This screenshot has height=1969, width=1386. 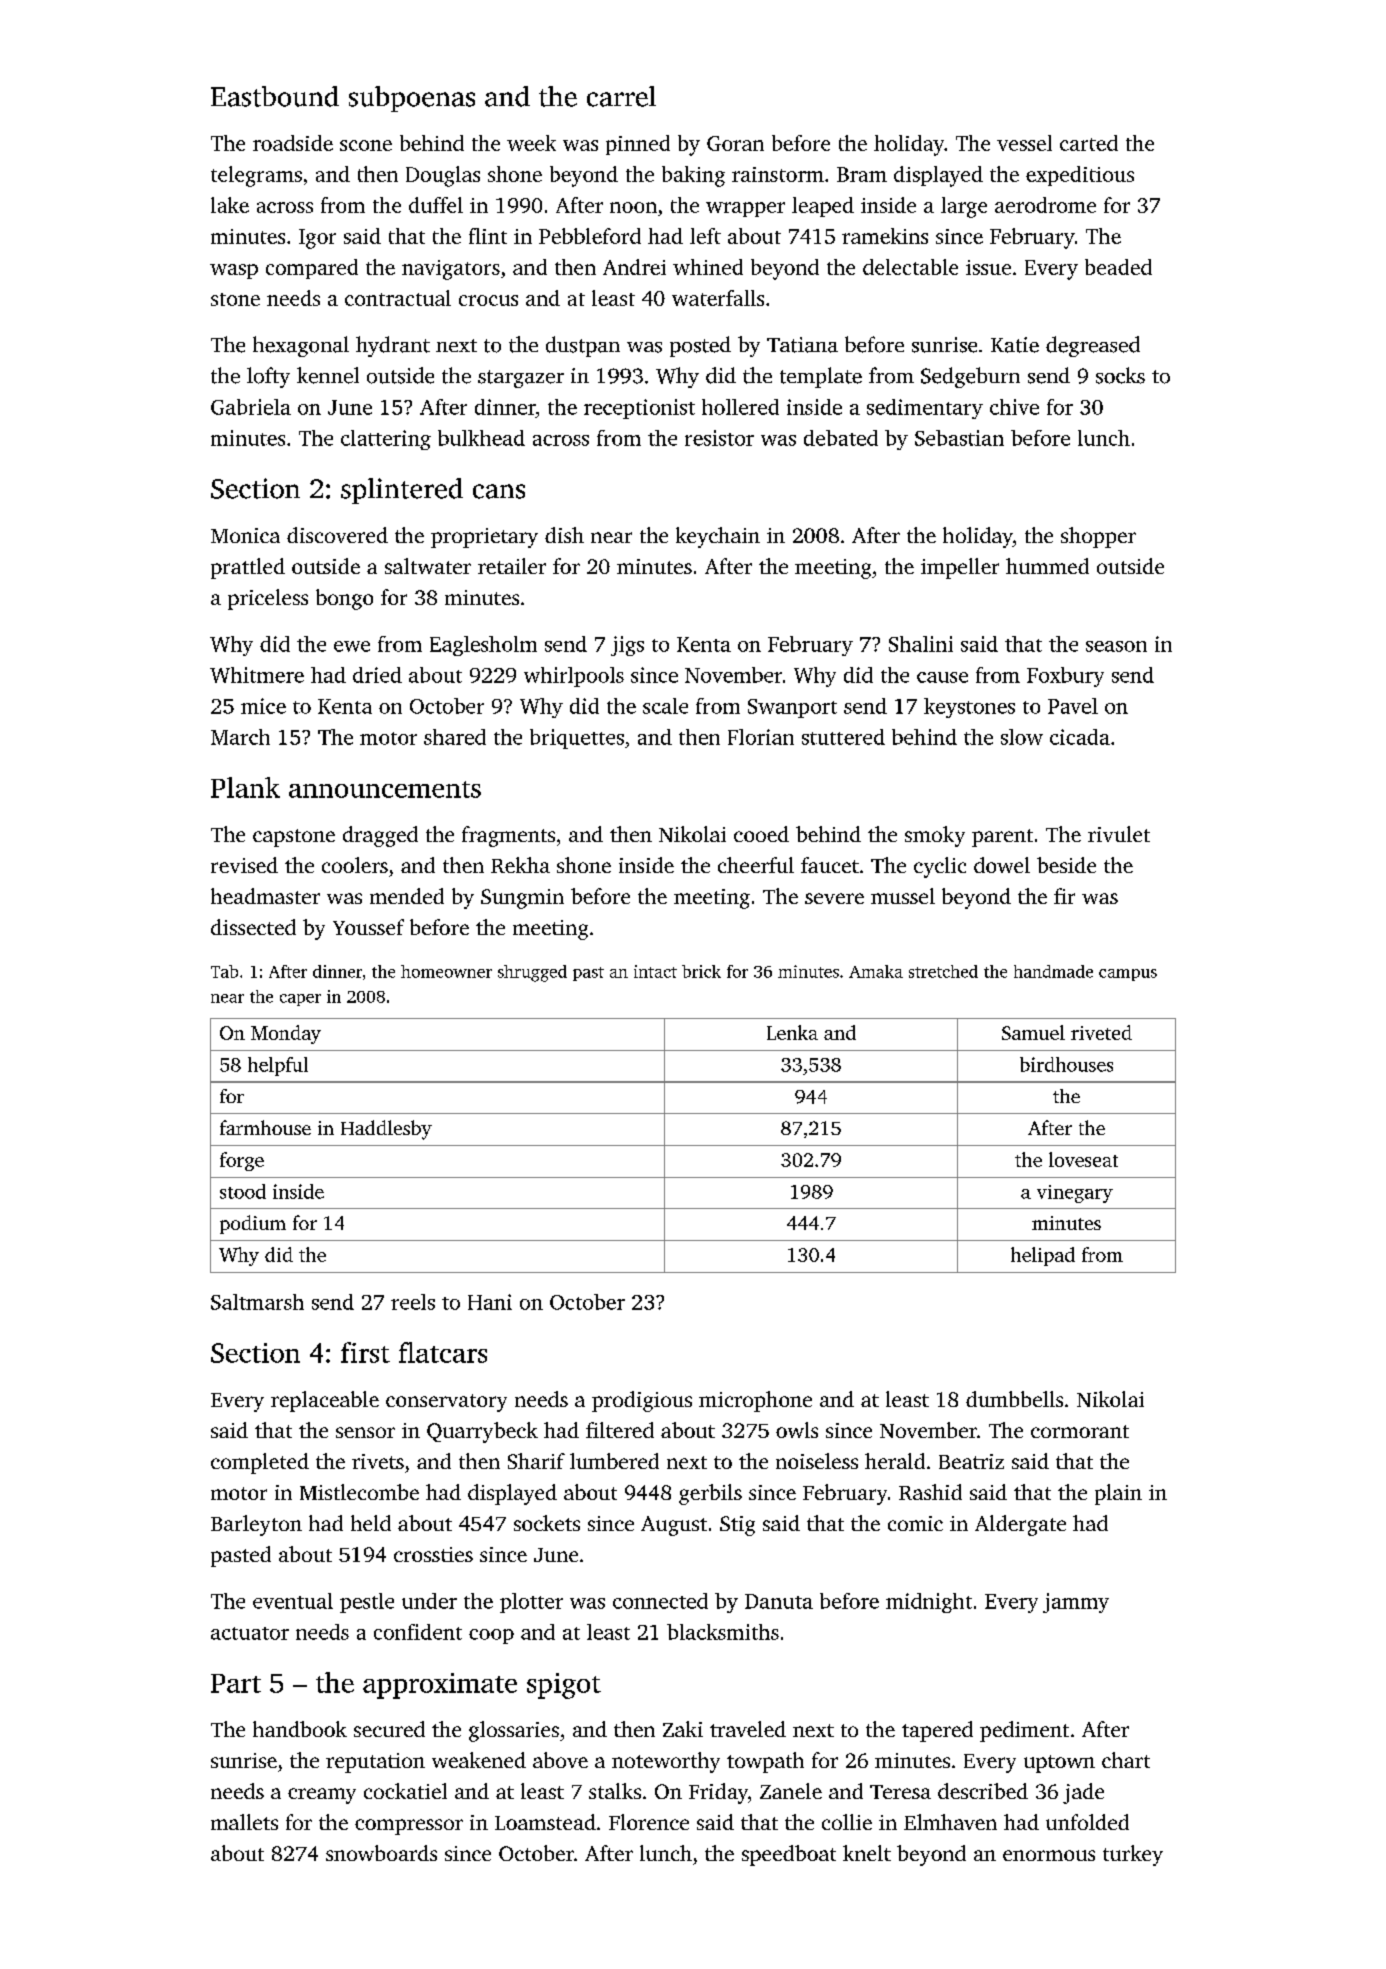 What do you see at coordinates (718, 537) in the screenshot?
I see `keychain` at bounding box center [718, 537].
